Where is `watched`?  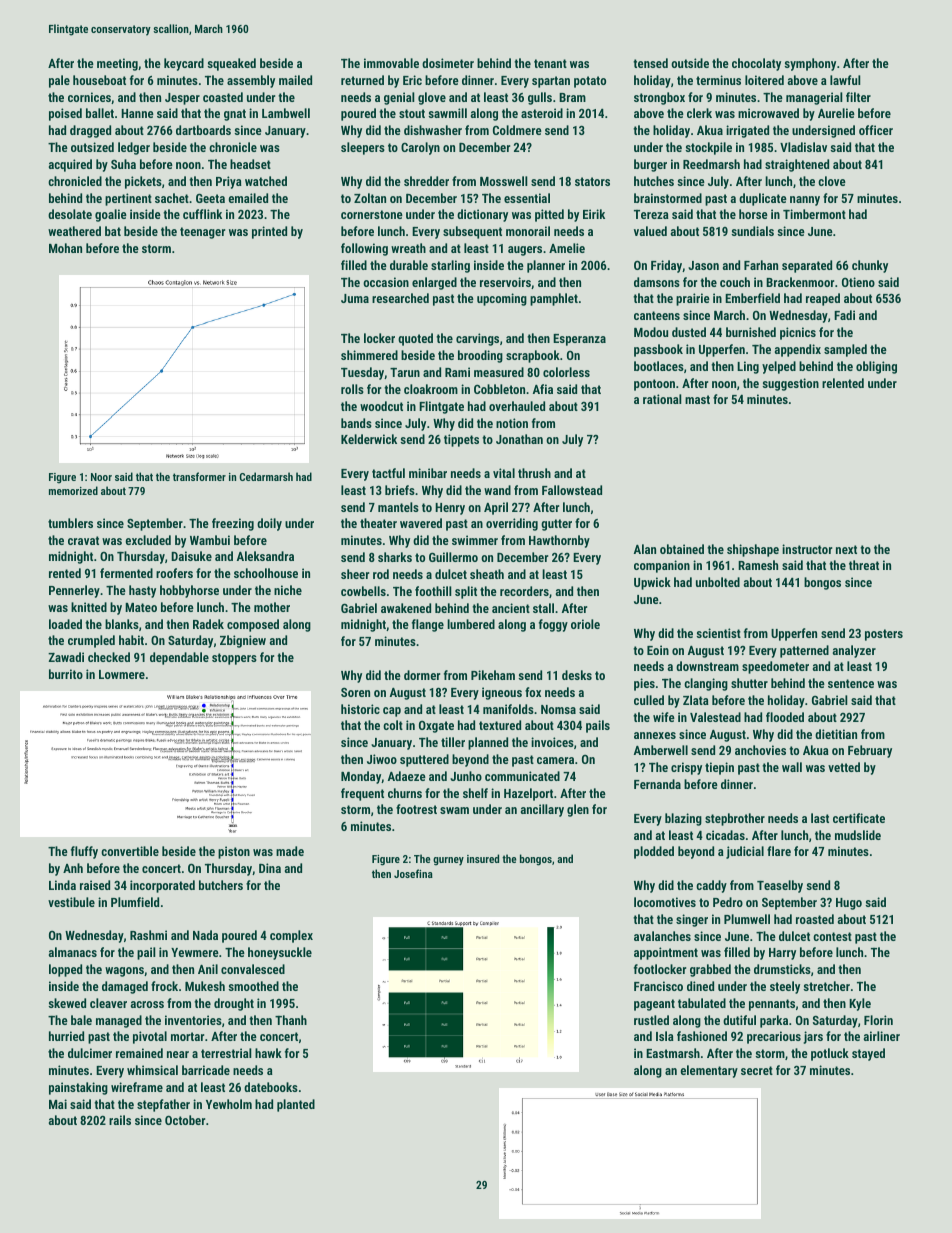 watched is located at coordinates (266, 181).
